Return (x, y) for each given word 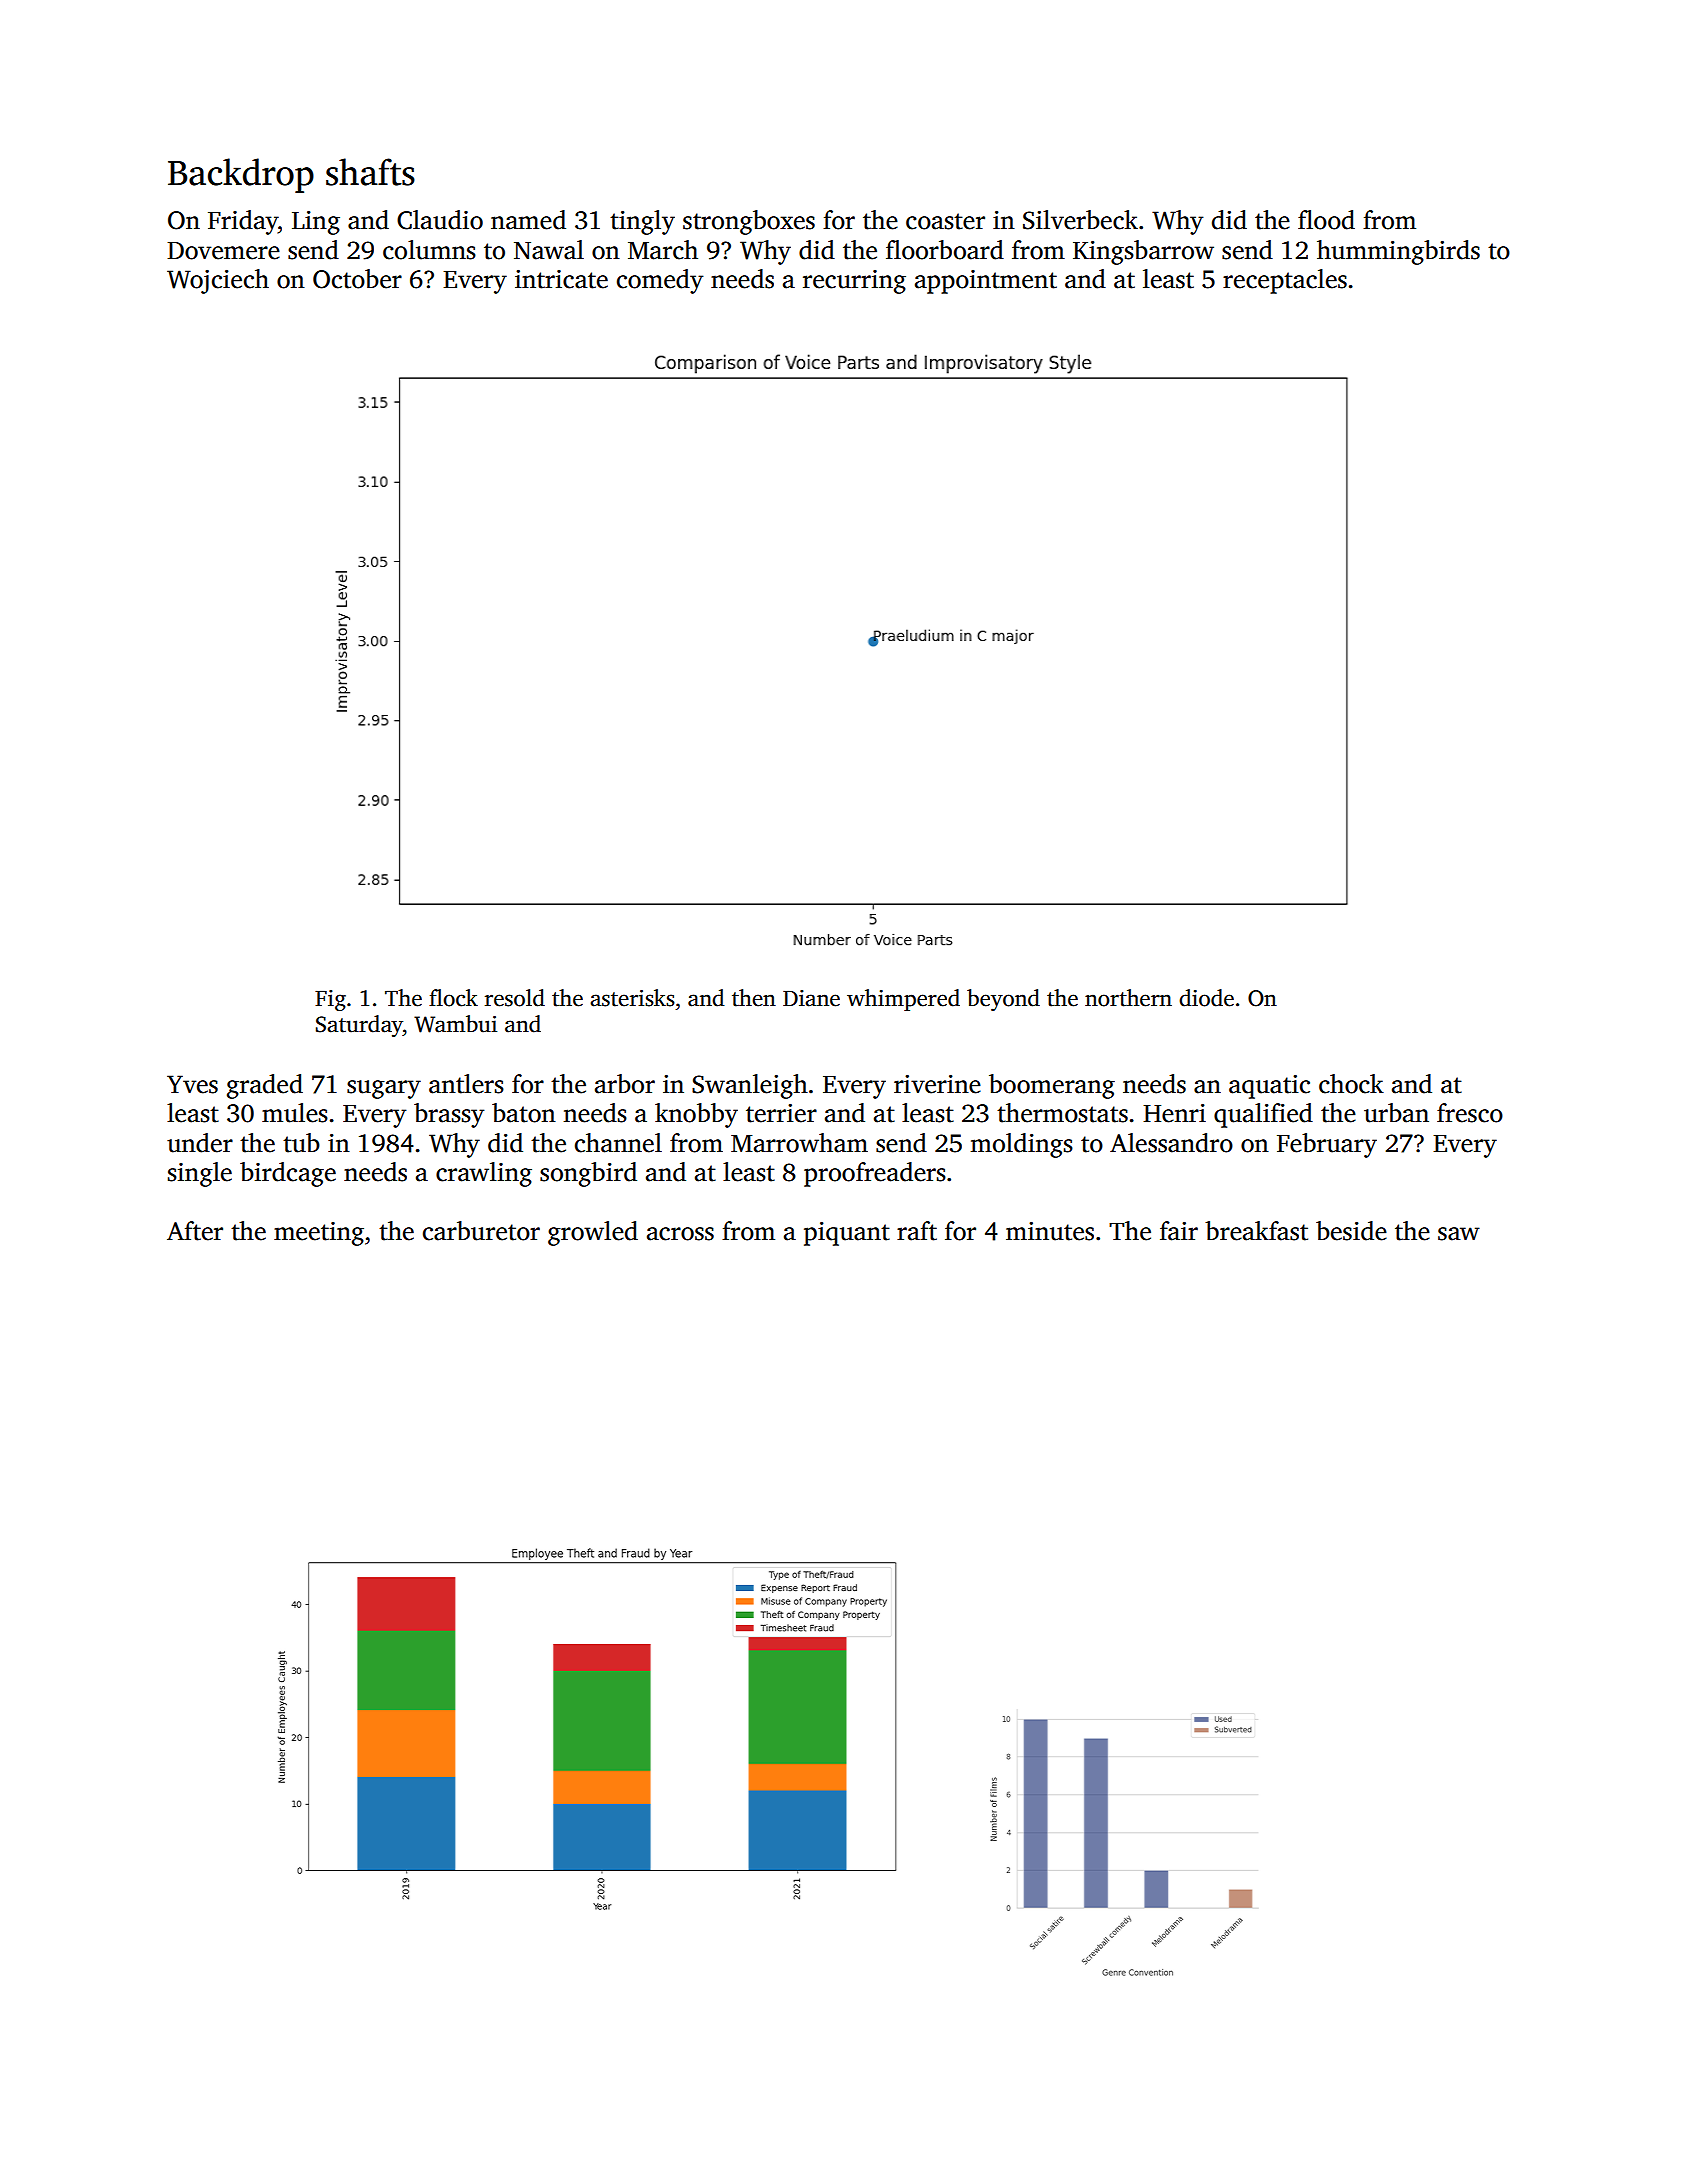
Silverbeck (1080, 220)
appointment (986, 282)
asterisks (632, 998)
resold (515, 998)
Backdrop (241, 175)
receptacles (1285, 281)
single (200, 1174)
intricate (561, 279)
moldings (1022, 1145)
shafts (370, 172)
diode (1206, 998)
